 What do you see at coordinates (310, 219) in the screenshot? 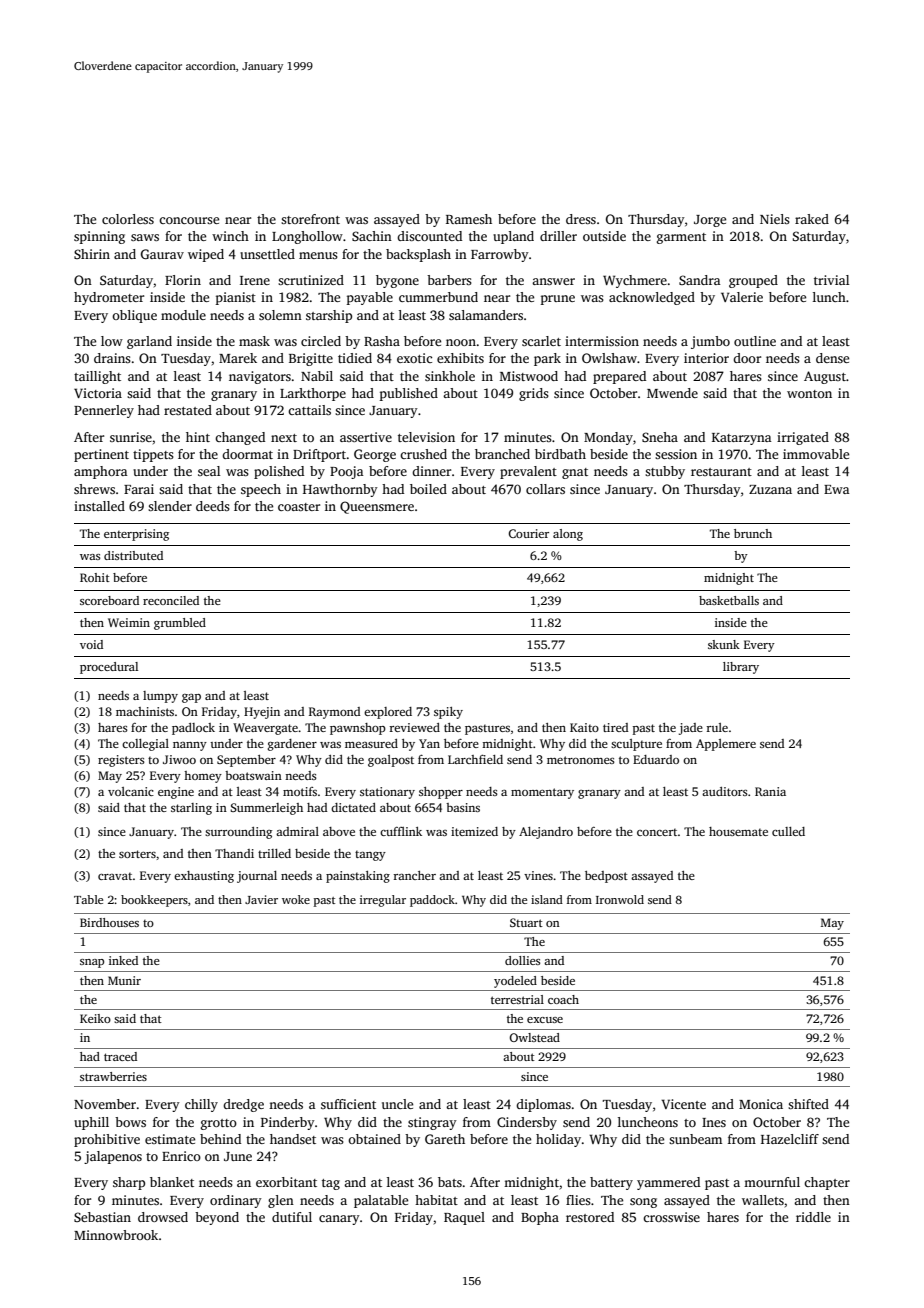
I see `storefront` at bounding box center [310, 219].
